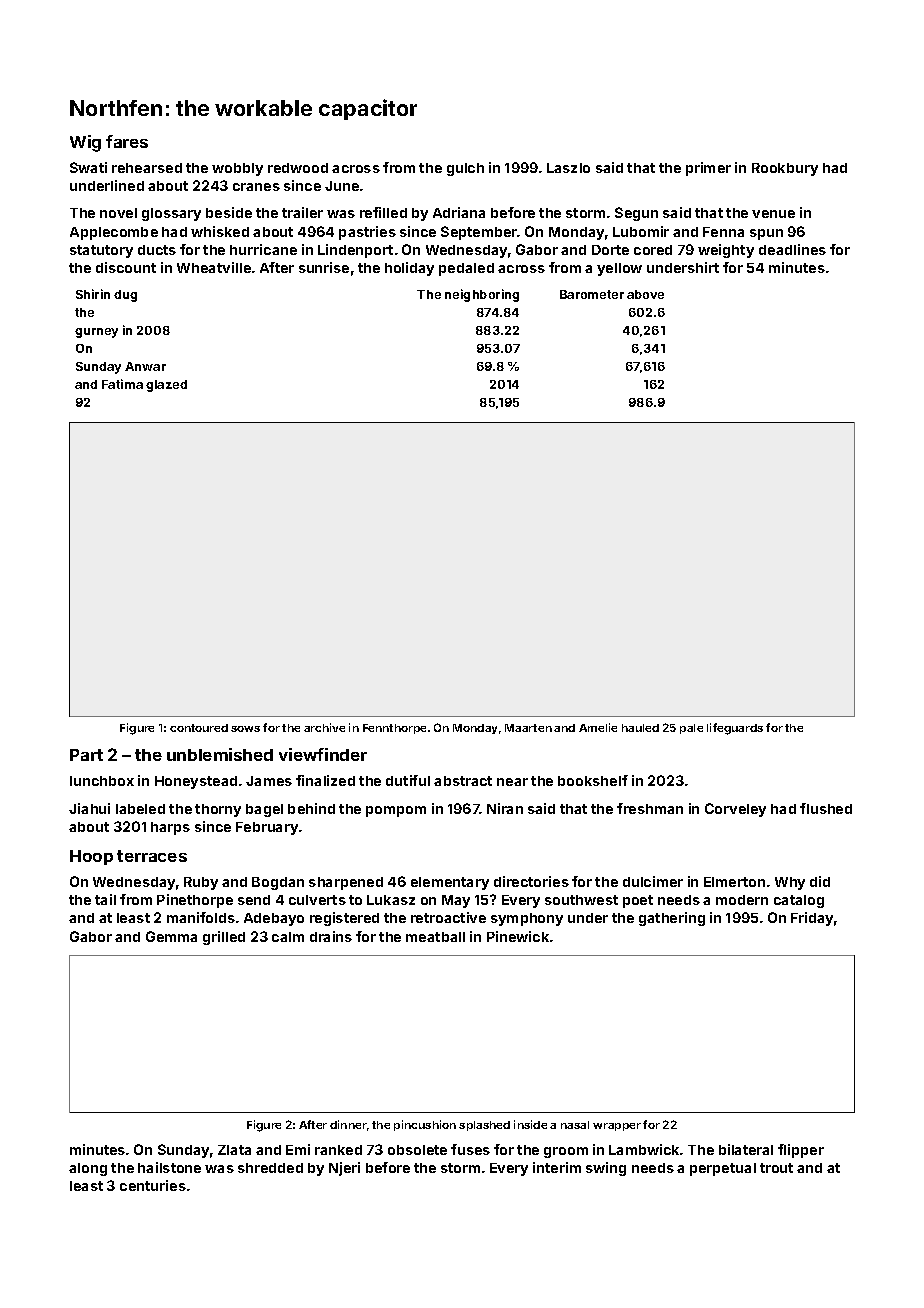 This document has width=924, height=1308. What do you see at coordinates (199, 728) in the document?
I see `contoured` at bounding box center [199, 728].
